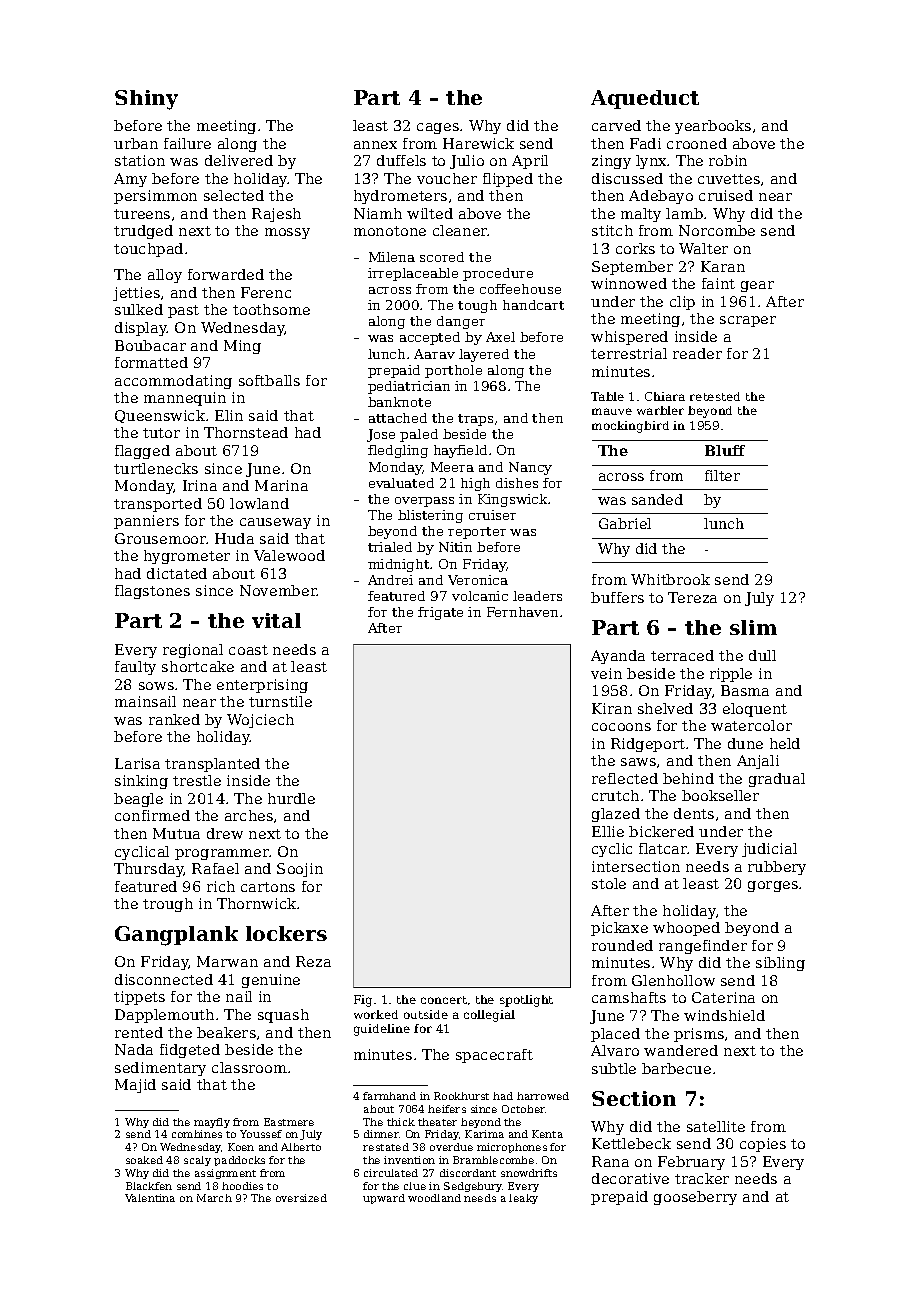 This screenshot has height=1308, width=924. Describe the element at coordinates (146, 100) in the screenshot. I see `Shiny` at that location.
